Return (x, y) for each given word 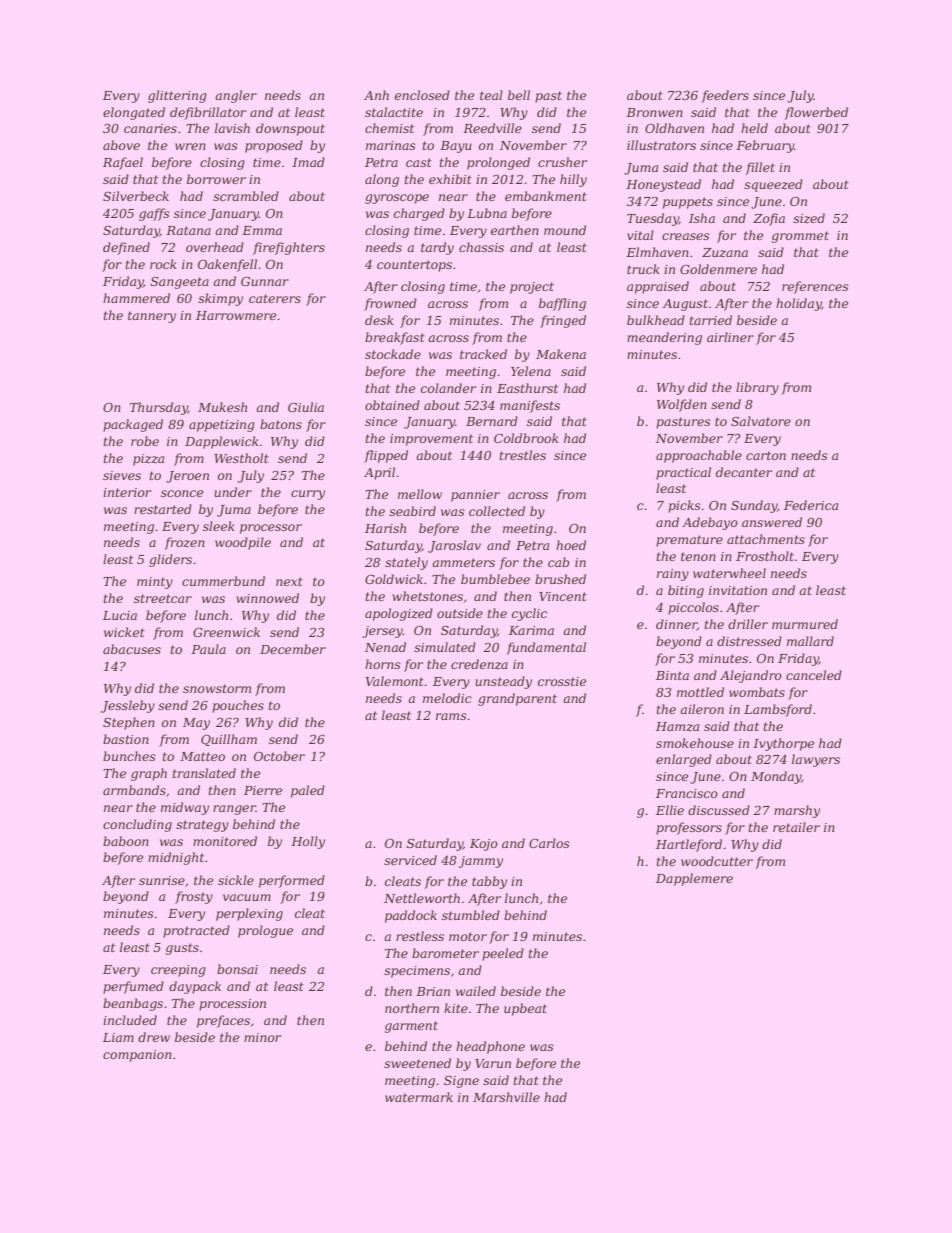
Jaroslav (454, 546)
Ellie (670, 810)
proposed (274, 146)
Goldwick (394, 579)
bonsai (237, 969)
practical (683, 473)
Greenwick (226, 632)
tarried (710, 320)
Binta (672, 675)
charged (419, 214)
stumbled (471, 915)
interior (127, 492)
